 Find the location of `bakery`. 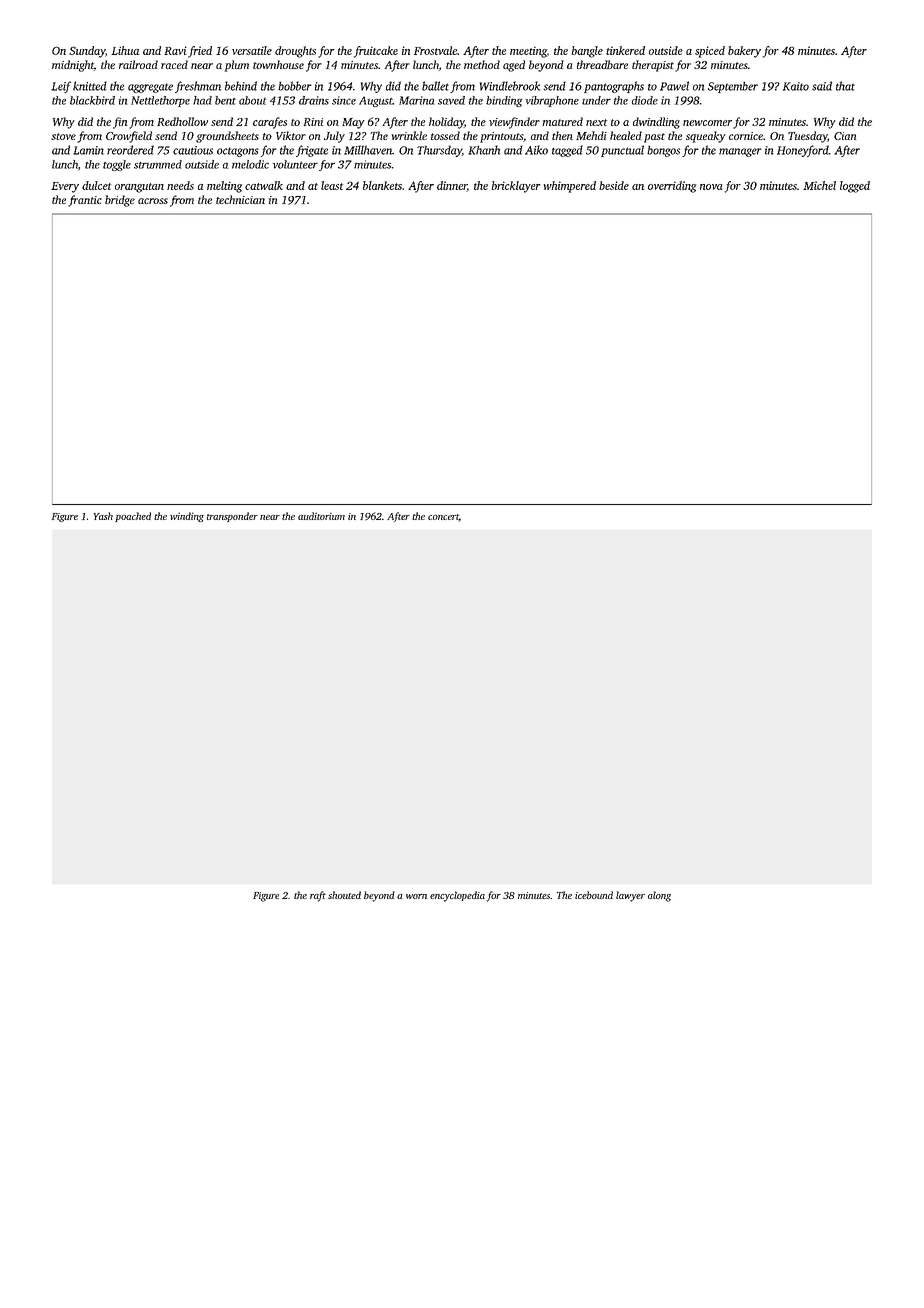

bakery is located at coordinates (744, 52).
